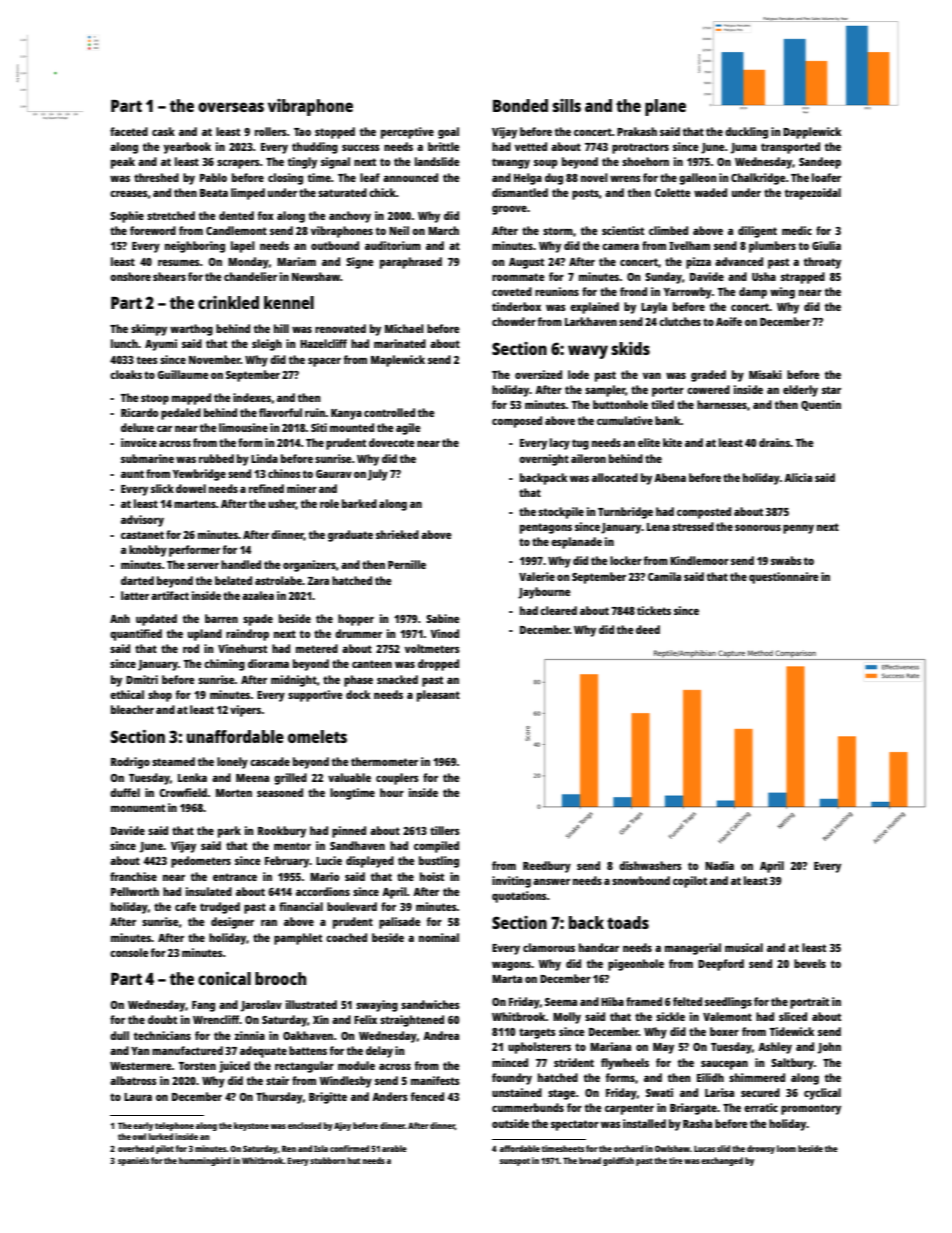 The height and width of the screenshot is (1233, 952). Describe the element at coordinates (133, 1161) in the screenshot. I see `spaniels` at that location.
